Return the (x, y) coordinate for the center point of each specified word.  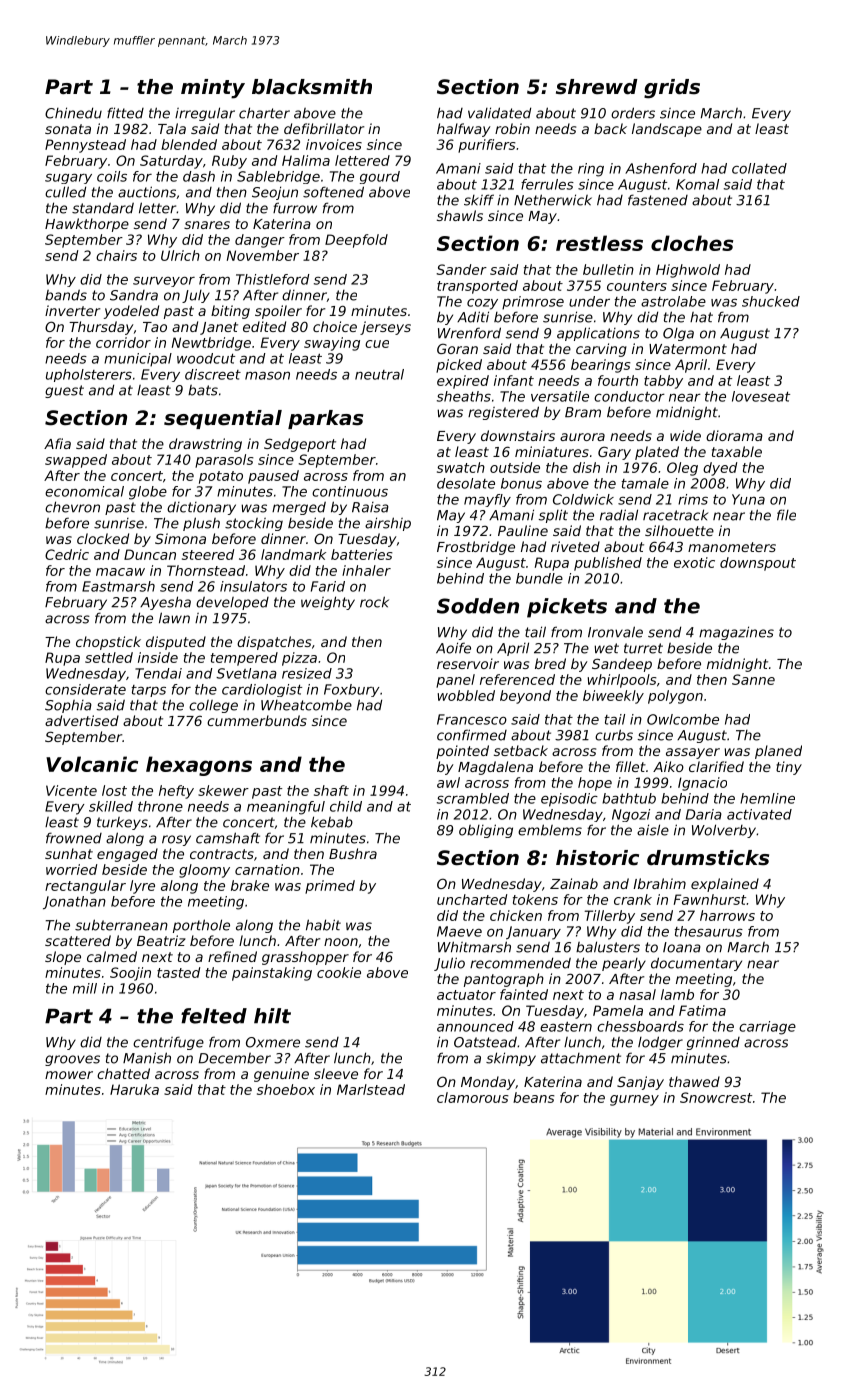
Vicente (71, 790)
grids (672, 89)
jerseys (385, 328)
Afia (57, 443)
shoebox (286, 1089)
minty (213, 89)
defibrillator (324, 128)
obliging (486, 831)
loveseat (761, 396)
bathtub (629, 798)
